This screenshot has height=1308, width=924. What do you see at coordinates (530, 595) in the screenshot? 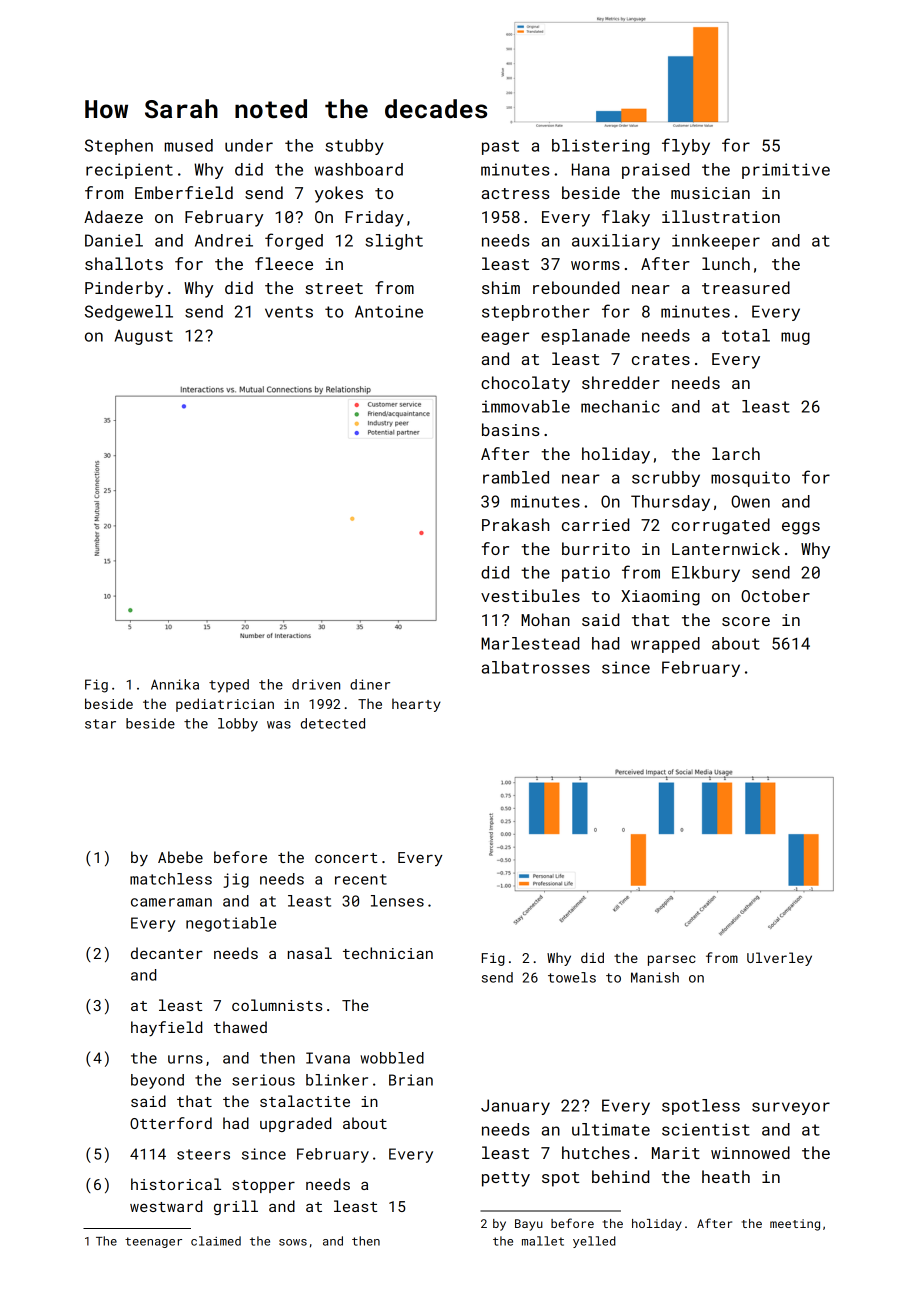
I see `vestibules` at bounding box center [530, 595].
